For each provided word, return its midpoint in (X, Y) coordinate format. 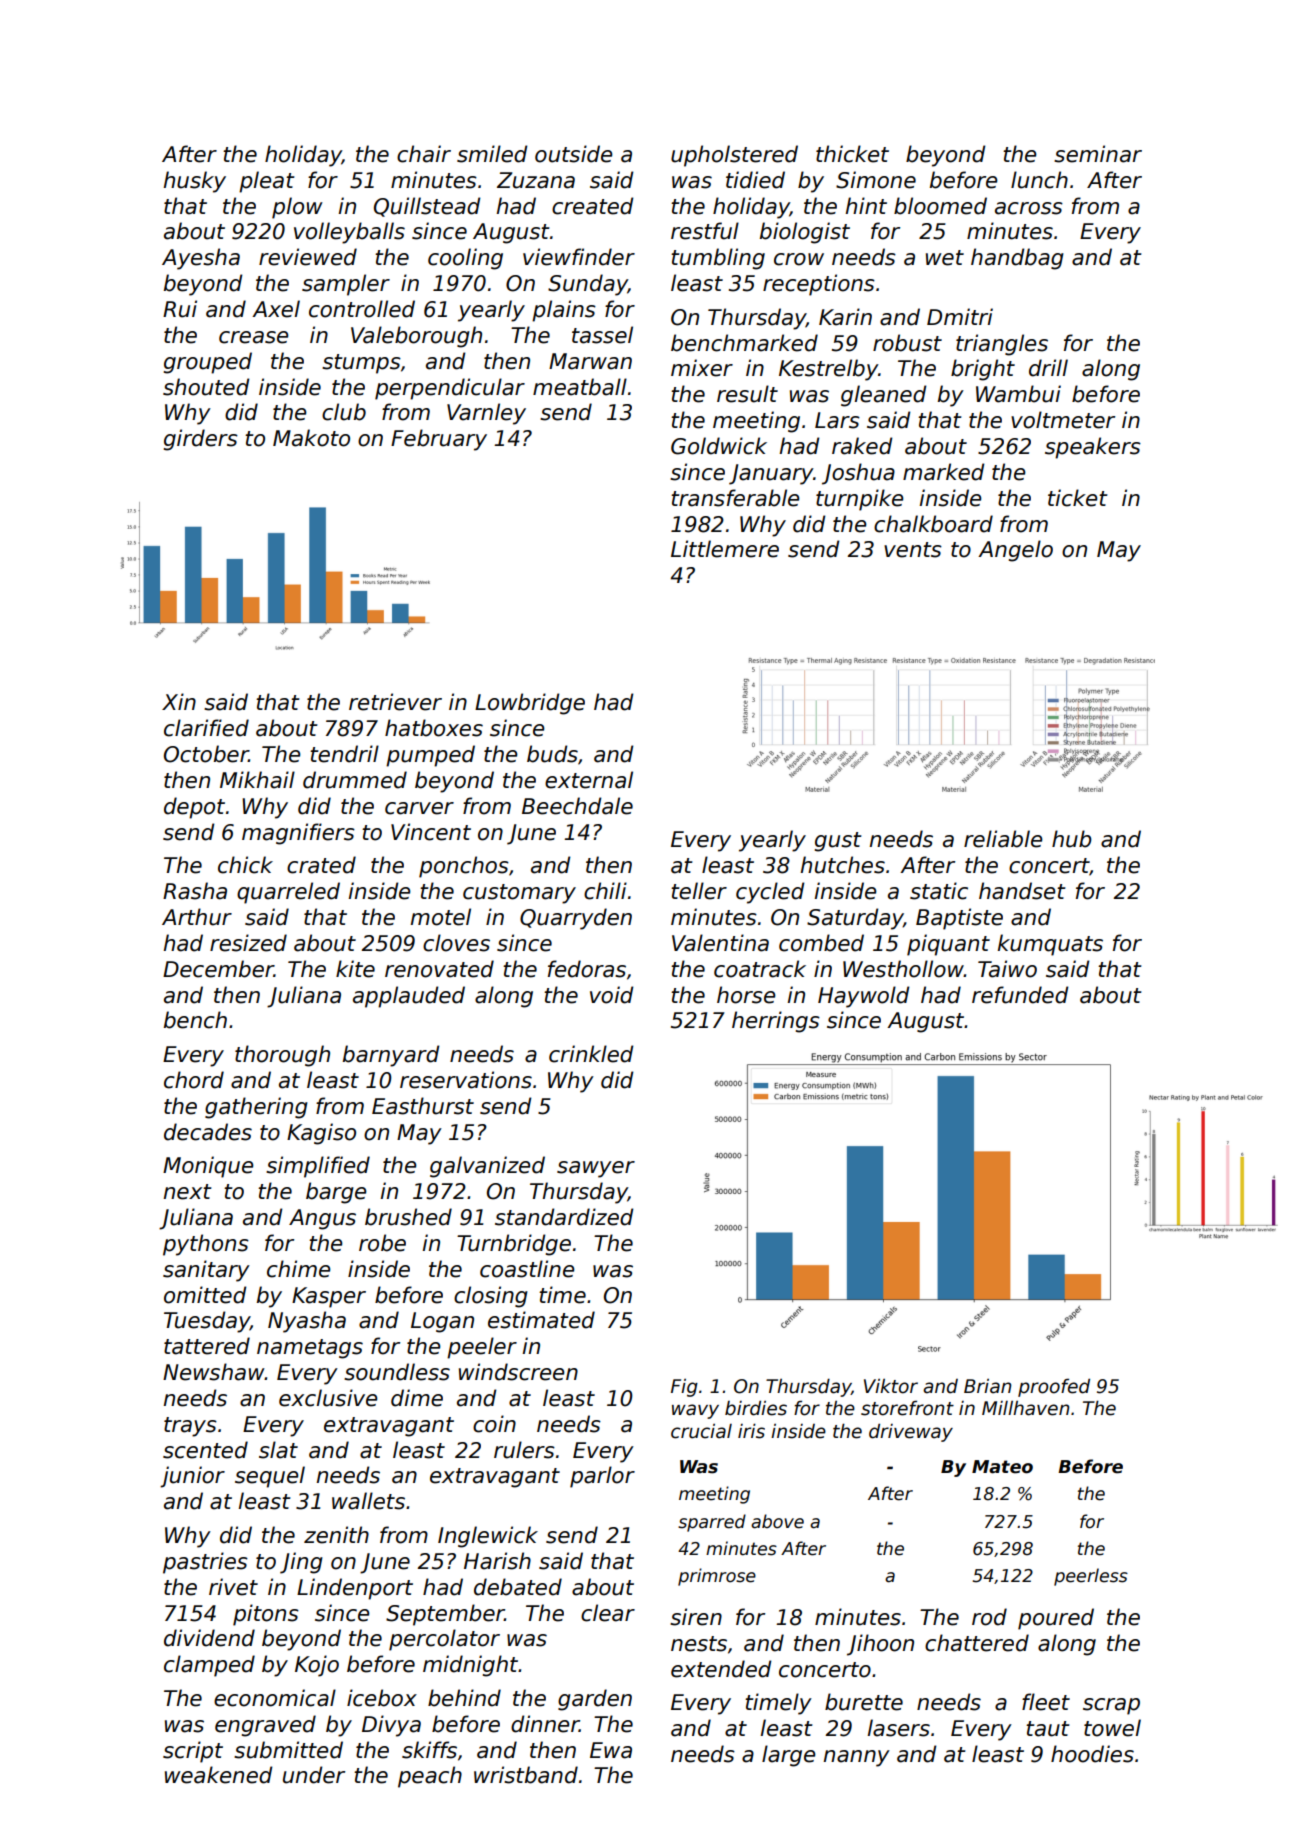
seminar (1098, 154)
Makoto (311, 438)
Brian (988, 1386)
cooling (465, 259)
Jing (301, 1563)
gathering (256, 1108)
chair (424, 154)
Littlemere (725, 549)
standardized (564, 1217)
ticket (1077, 498)
